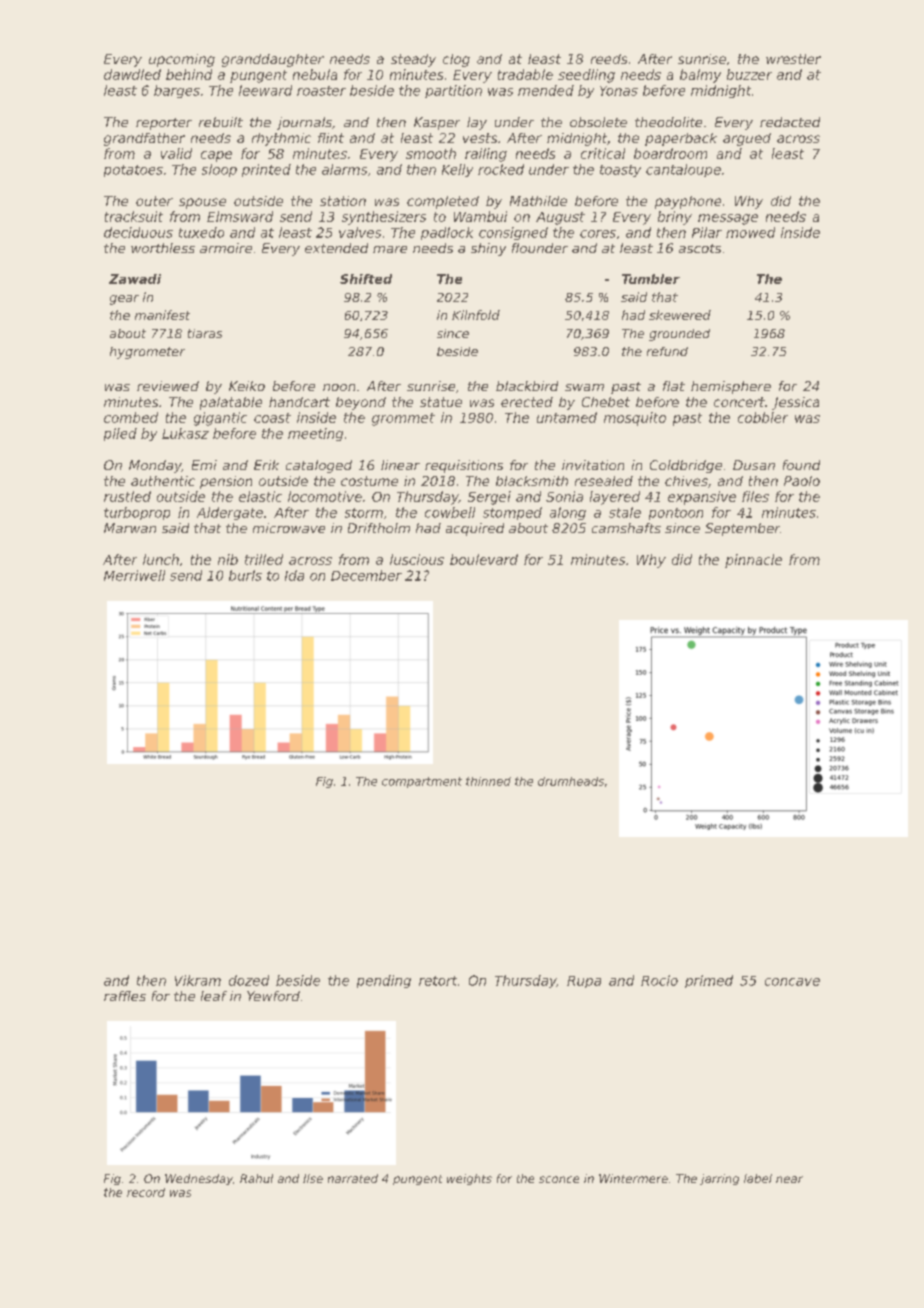 The image size is (924, 1308). Describe the element at coordinates (559, 1179) in the screenshot. I see `sconce` at that location.
